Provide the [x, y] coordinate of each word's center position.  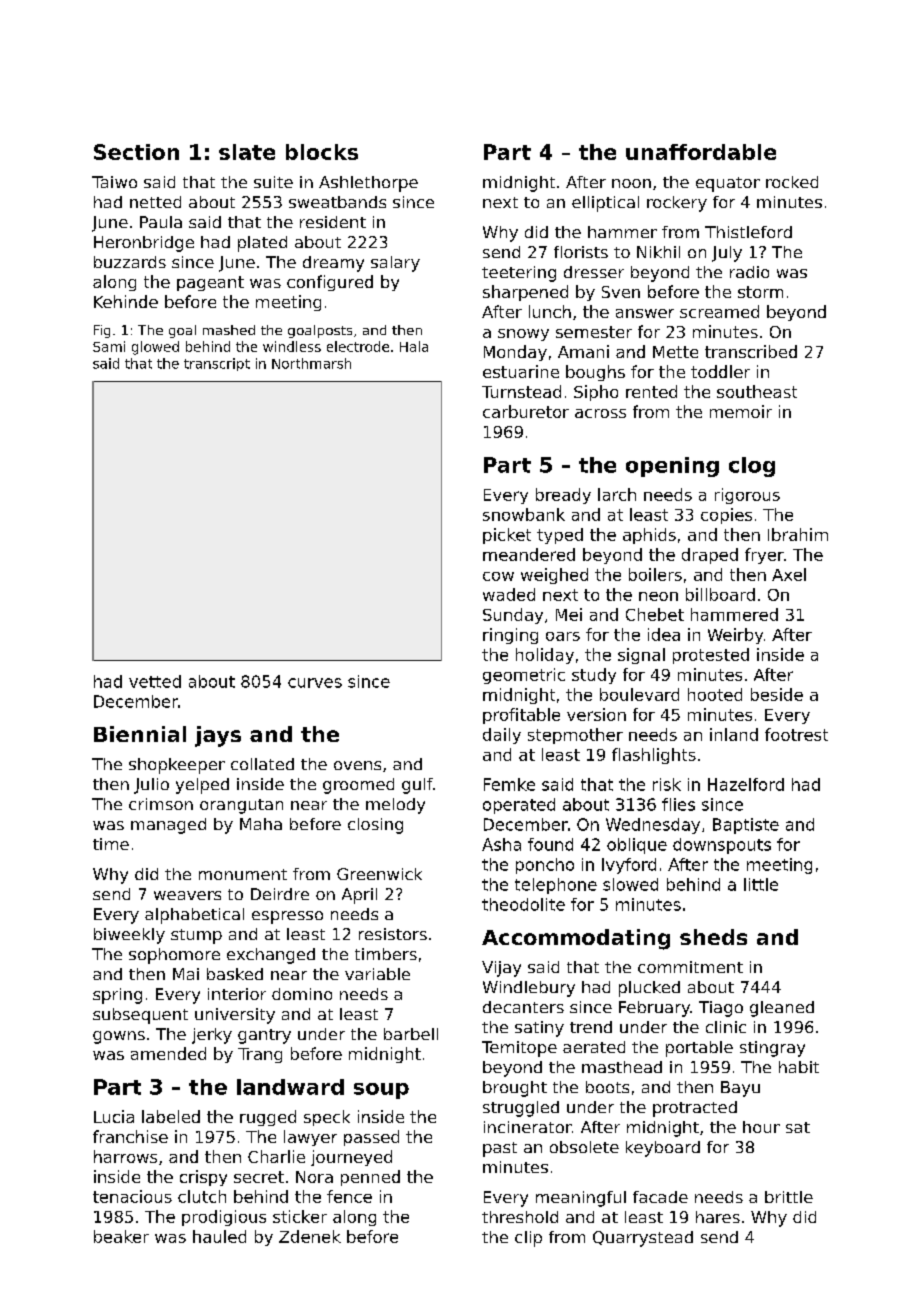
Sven [621, 292]
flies [678, 804]
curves [315, 683]
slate [247, 152]
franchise [130, 1136]
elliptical [605, 204]
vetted [155, 681]
